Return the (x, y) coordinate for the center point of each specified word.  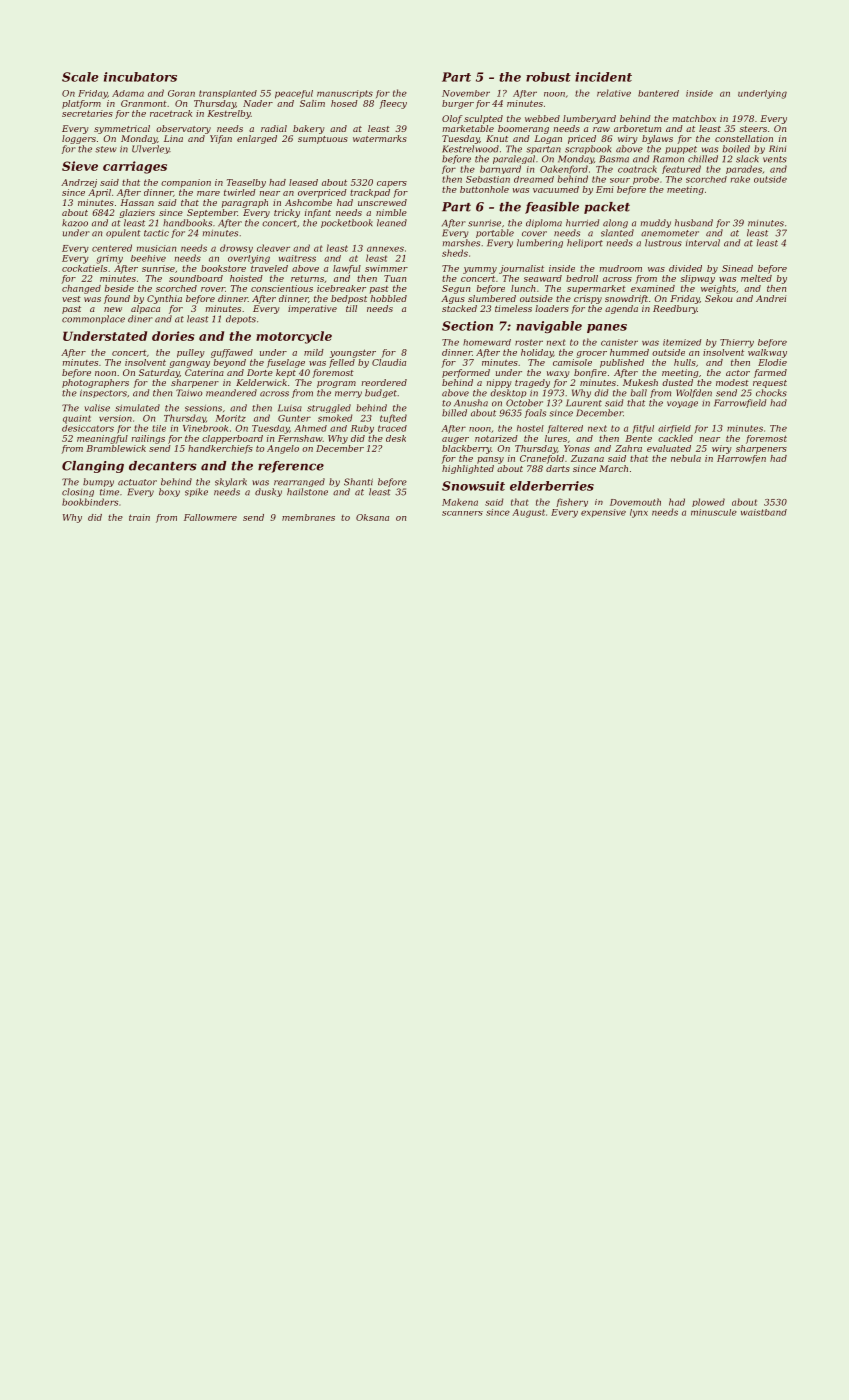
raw (601, 129)
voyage (682, 404)
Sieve (80, 166)
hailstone (307, 492)
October (524, 403)
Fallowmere (210, 517)
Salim (312, 103)
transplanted (228, 94)
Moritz (230, 418)
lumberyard (589, 119)
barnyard (500, 169)
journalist (521, 269)
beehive (148, 258)
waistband (764, 512)
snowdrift (626, 299)
